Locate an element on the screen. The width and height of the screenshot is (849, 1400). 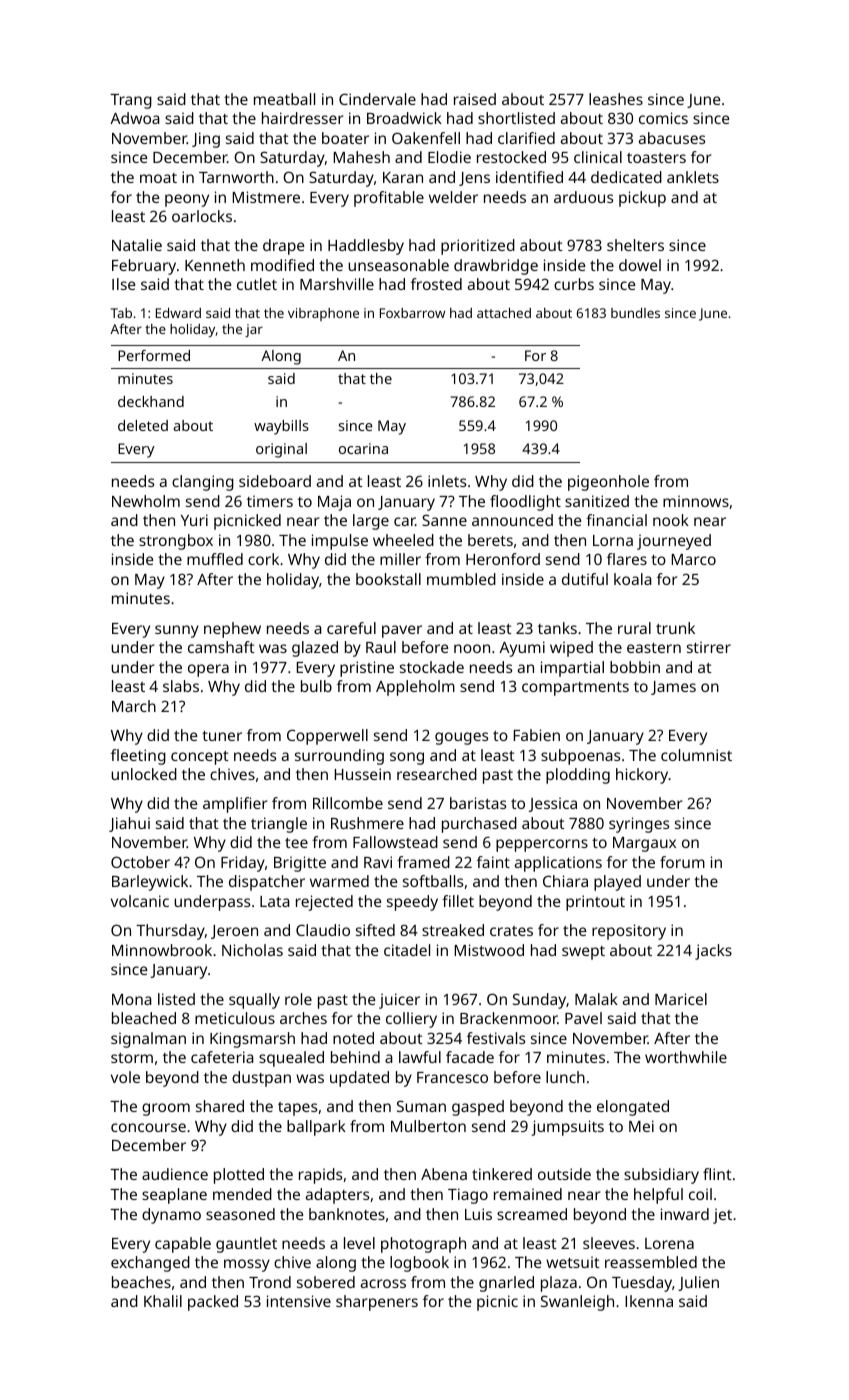
gouges is located at coordinates (461, 738).
